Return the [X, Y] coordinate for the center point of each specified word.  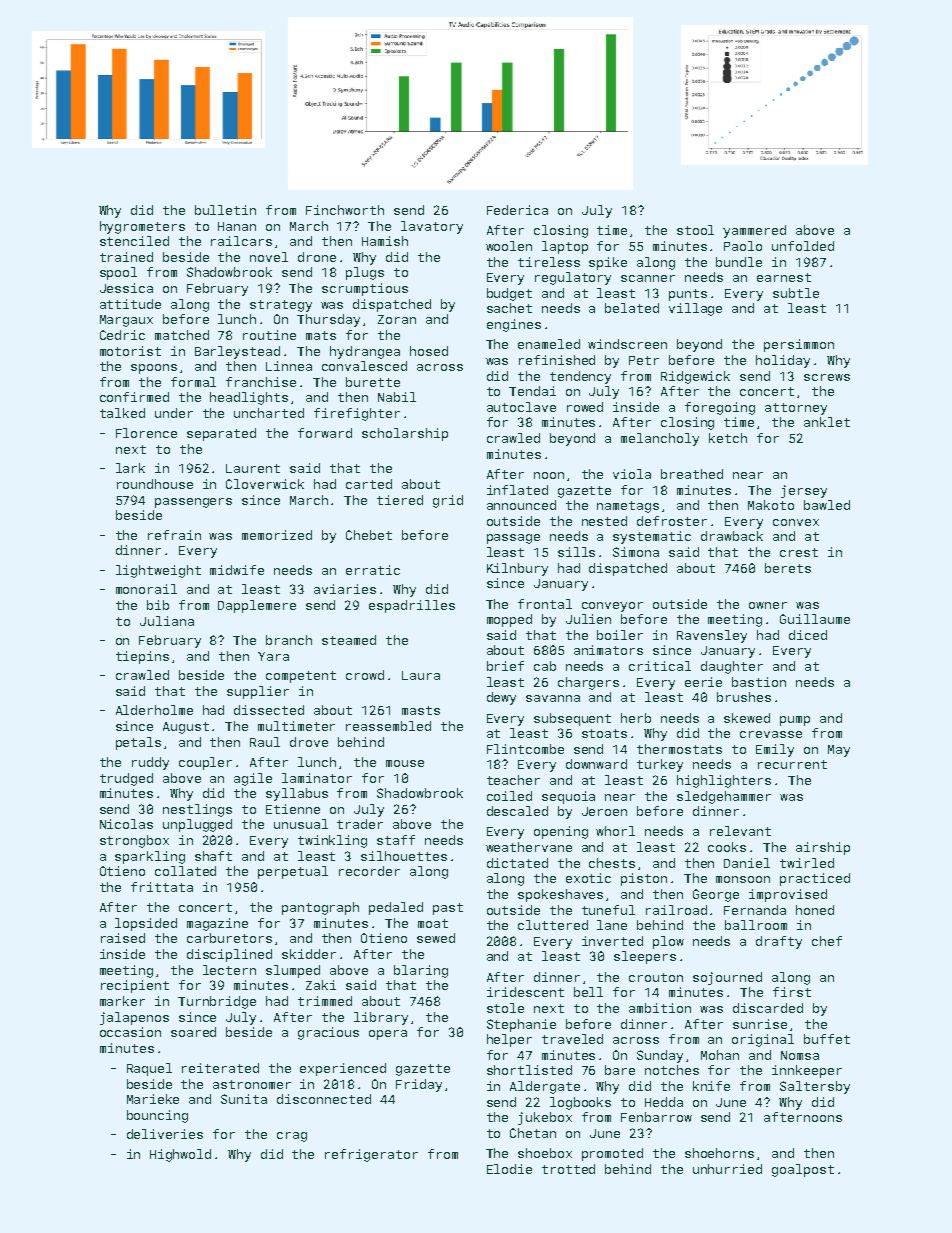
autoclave [521, 407]
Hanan [237, 226]
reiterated [220, 1068]
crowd [365, 675]
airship [823, 848]
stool [695, 230]
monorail [146, 589]
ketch [728, 438]
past [448, 909]
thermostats [679, 749]
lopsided [146, 924]
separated [221, 434]
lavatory [432, 227]
